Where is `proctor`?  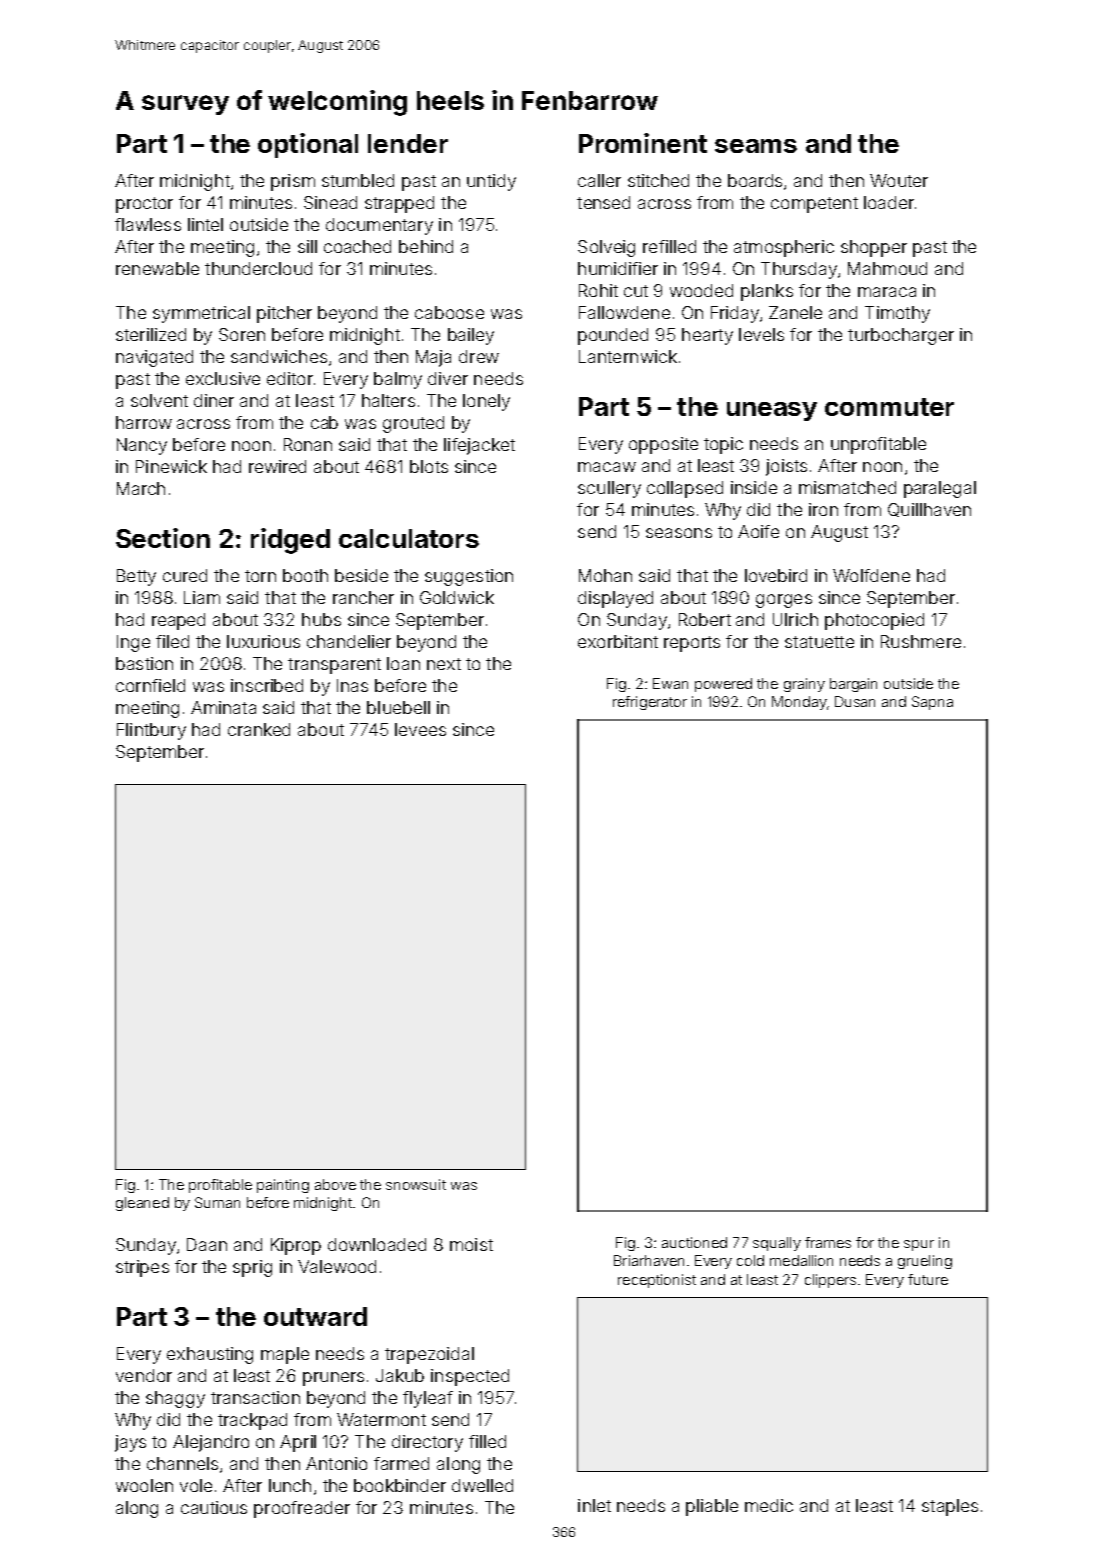
proctor is located at coordinates (144, 205).
